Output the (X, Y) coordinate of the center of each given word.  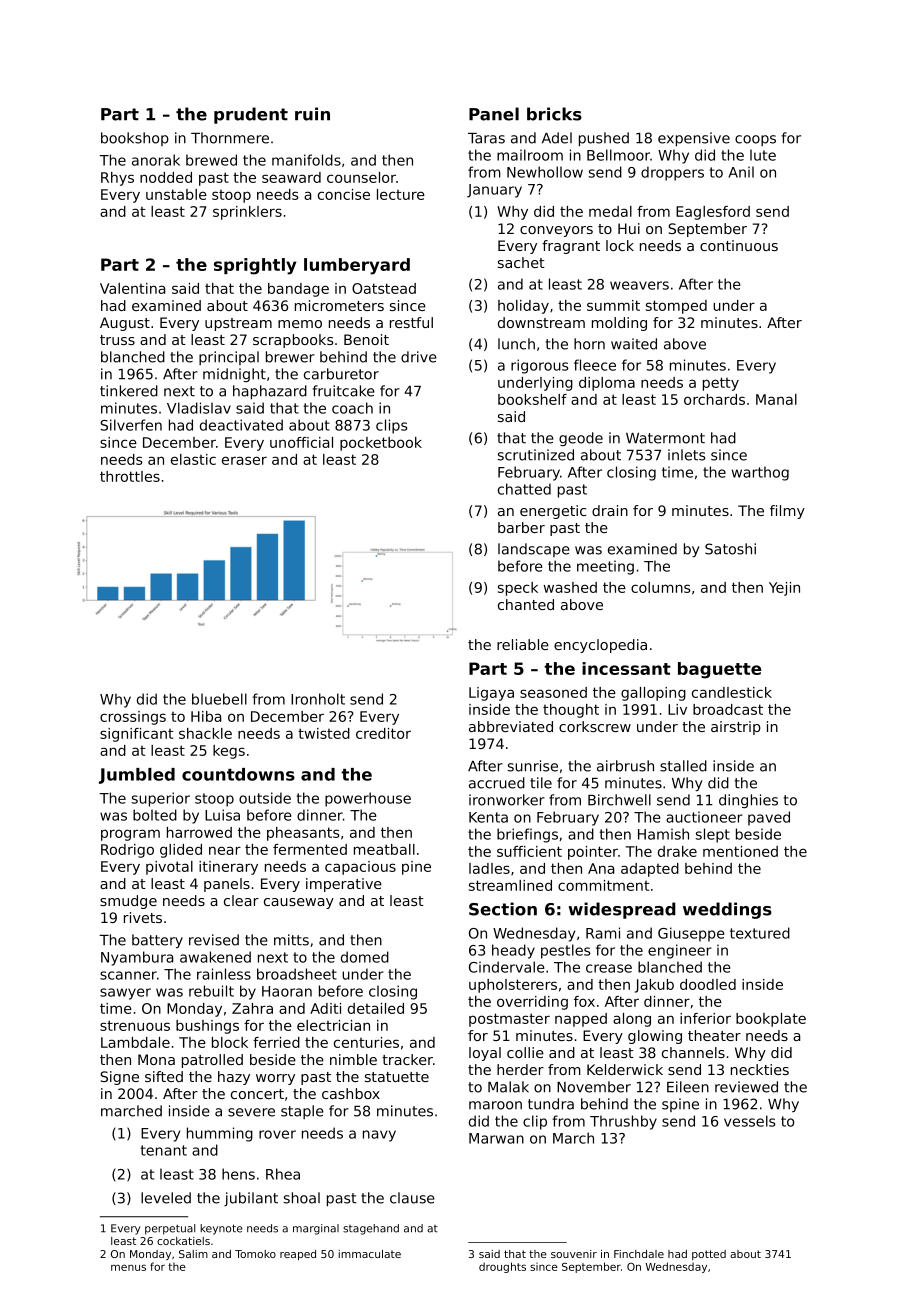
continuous (739, 245)
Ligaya (491, 694)
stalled (683, 766)
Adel (557, 138)
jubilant (251, 1199)
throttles (130, 476)
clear (241, 900)
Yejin (784, 589)
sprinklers (247, 213)
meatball (384, 849)
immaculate (370, 1254)
